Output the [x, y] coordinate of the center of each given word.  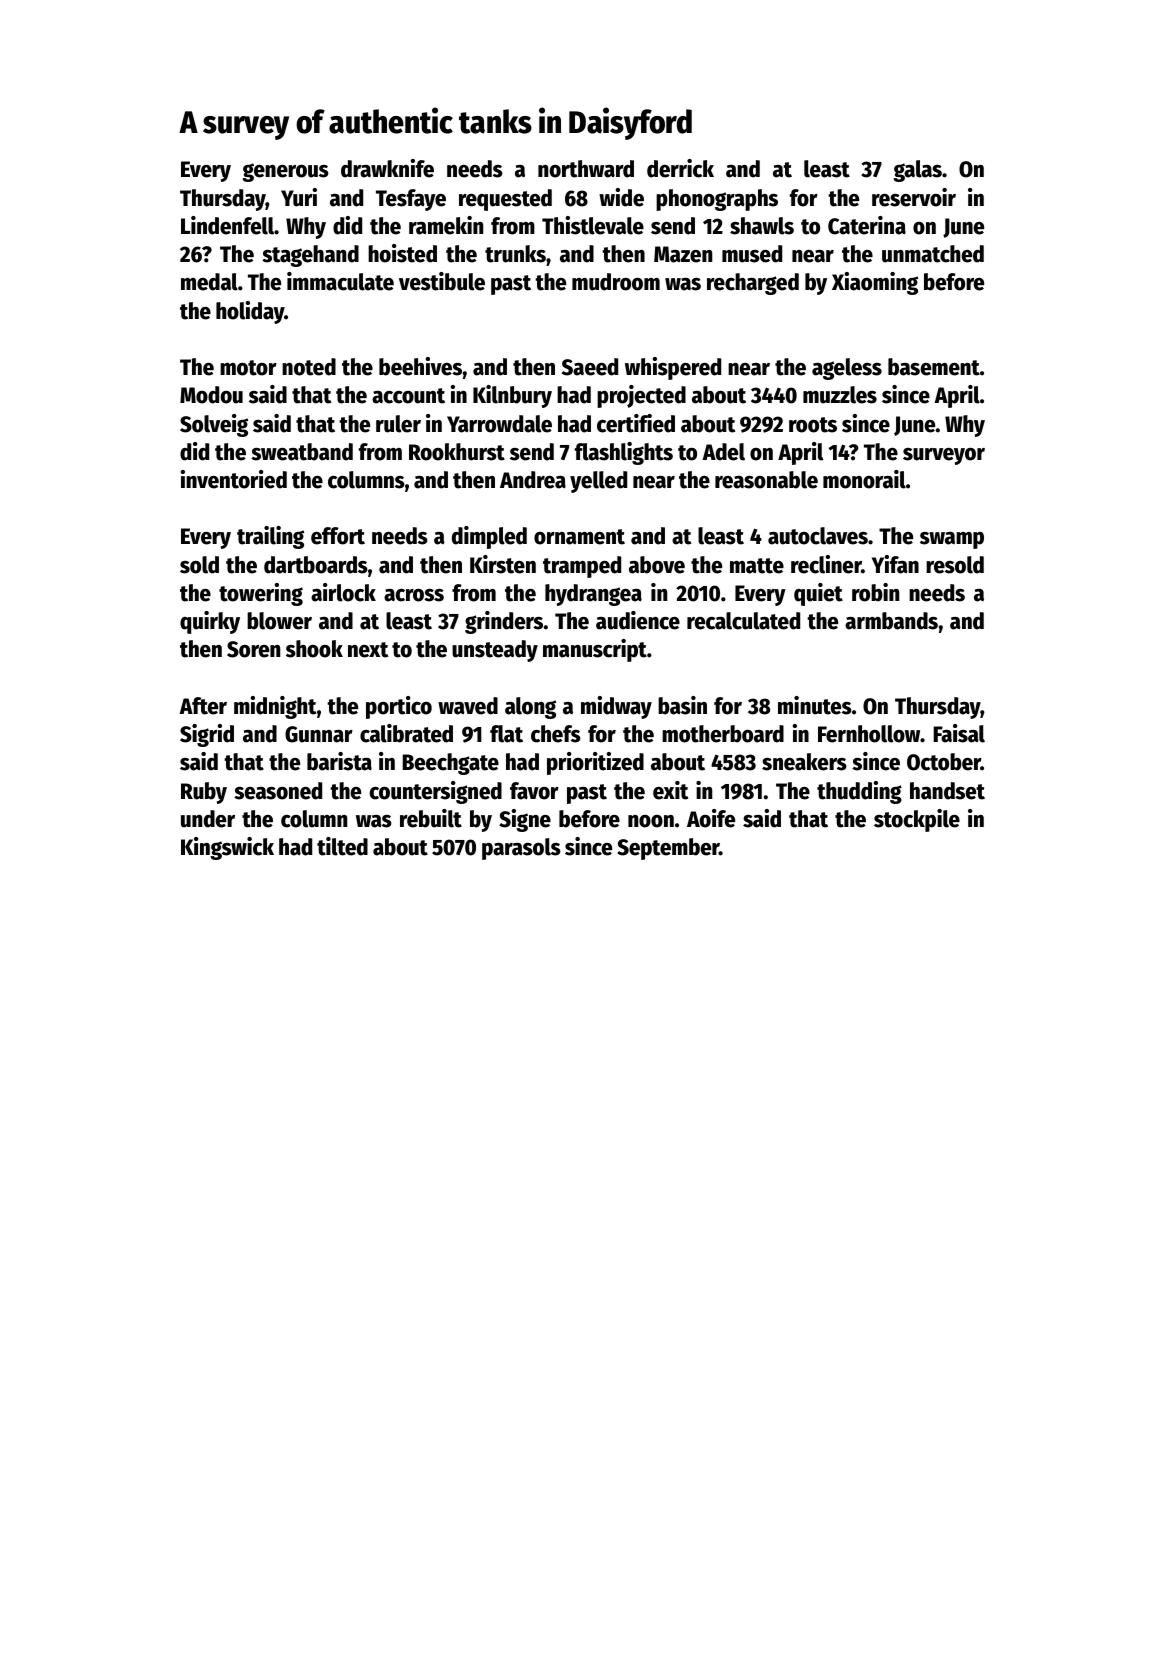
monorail [864, 479]
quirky [210, 622]
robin [875, 592]
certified [636, 423]
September [668, 849]
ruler [398, 424]
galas [917, 171]
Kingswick [227, 848]
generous [285, 172]
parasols [521, 849]
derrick [680, 168]
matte [757, 566]
